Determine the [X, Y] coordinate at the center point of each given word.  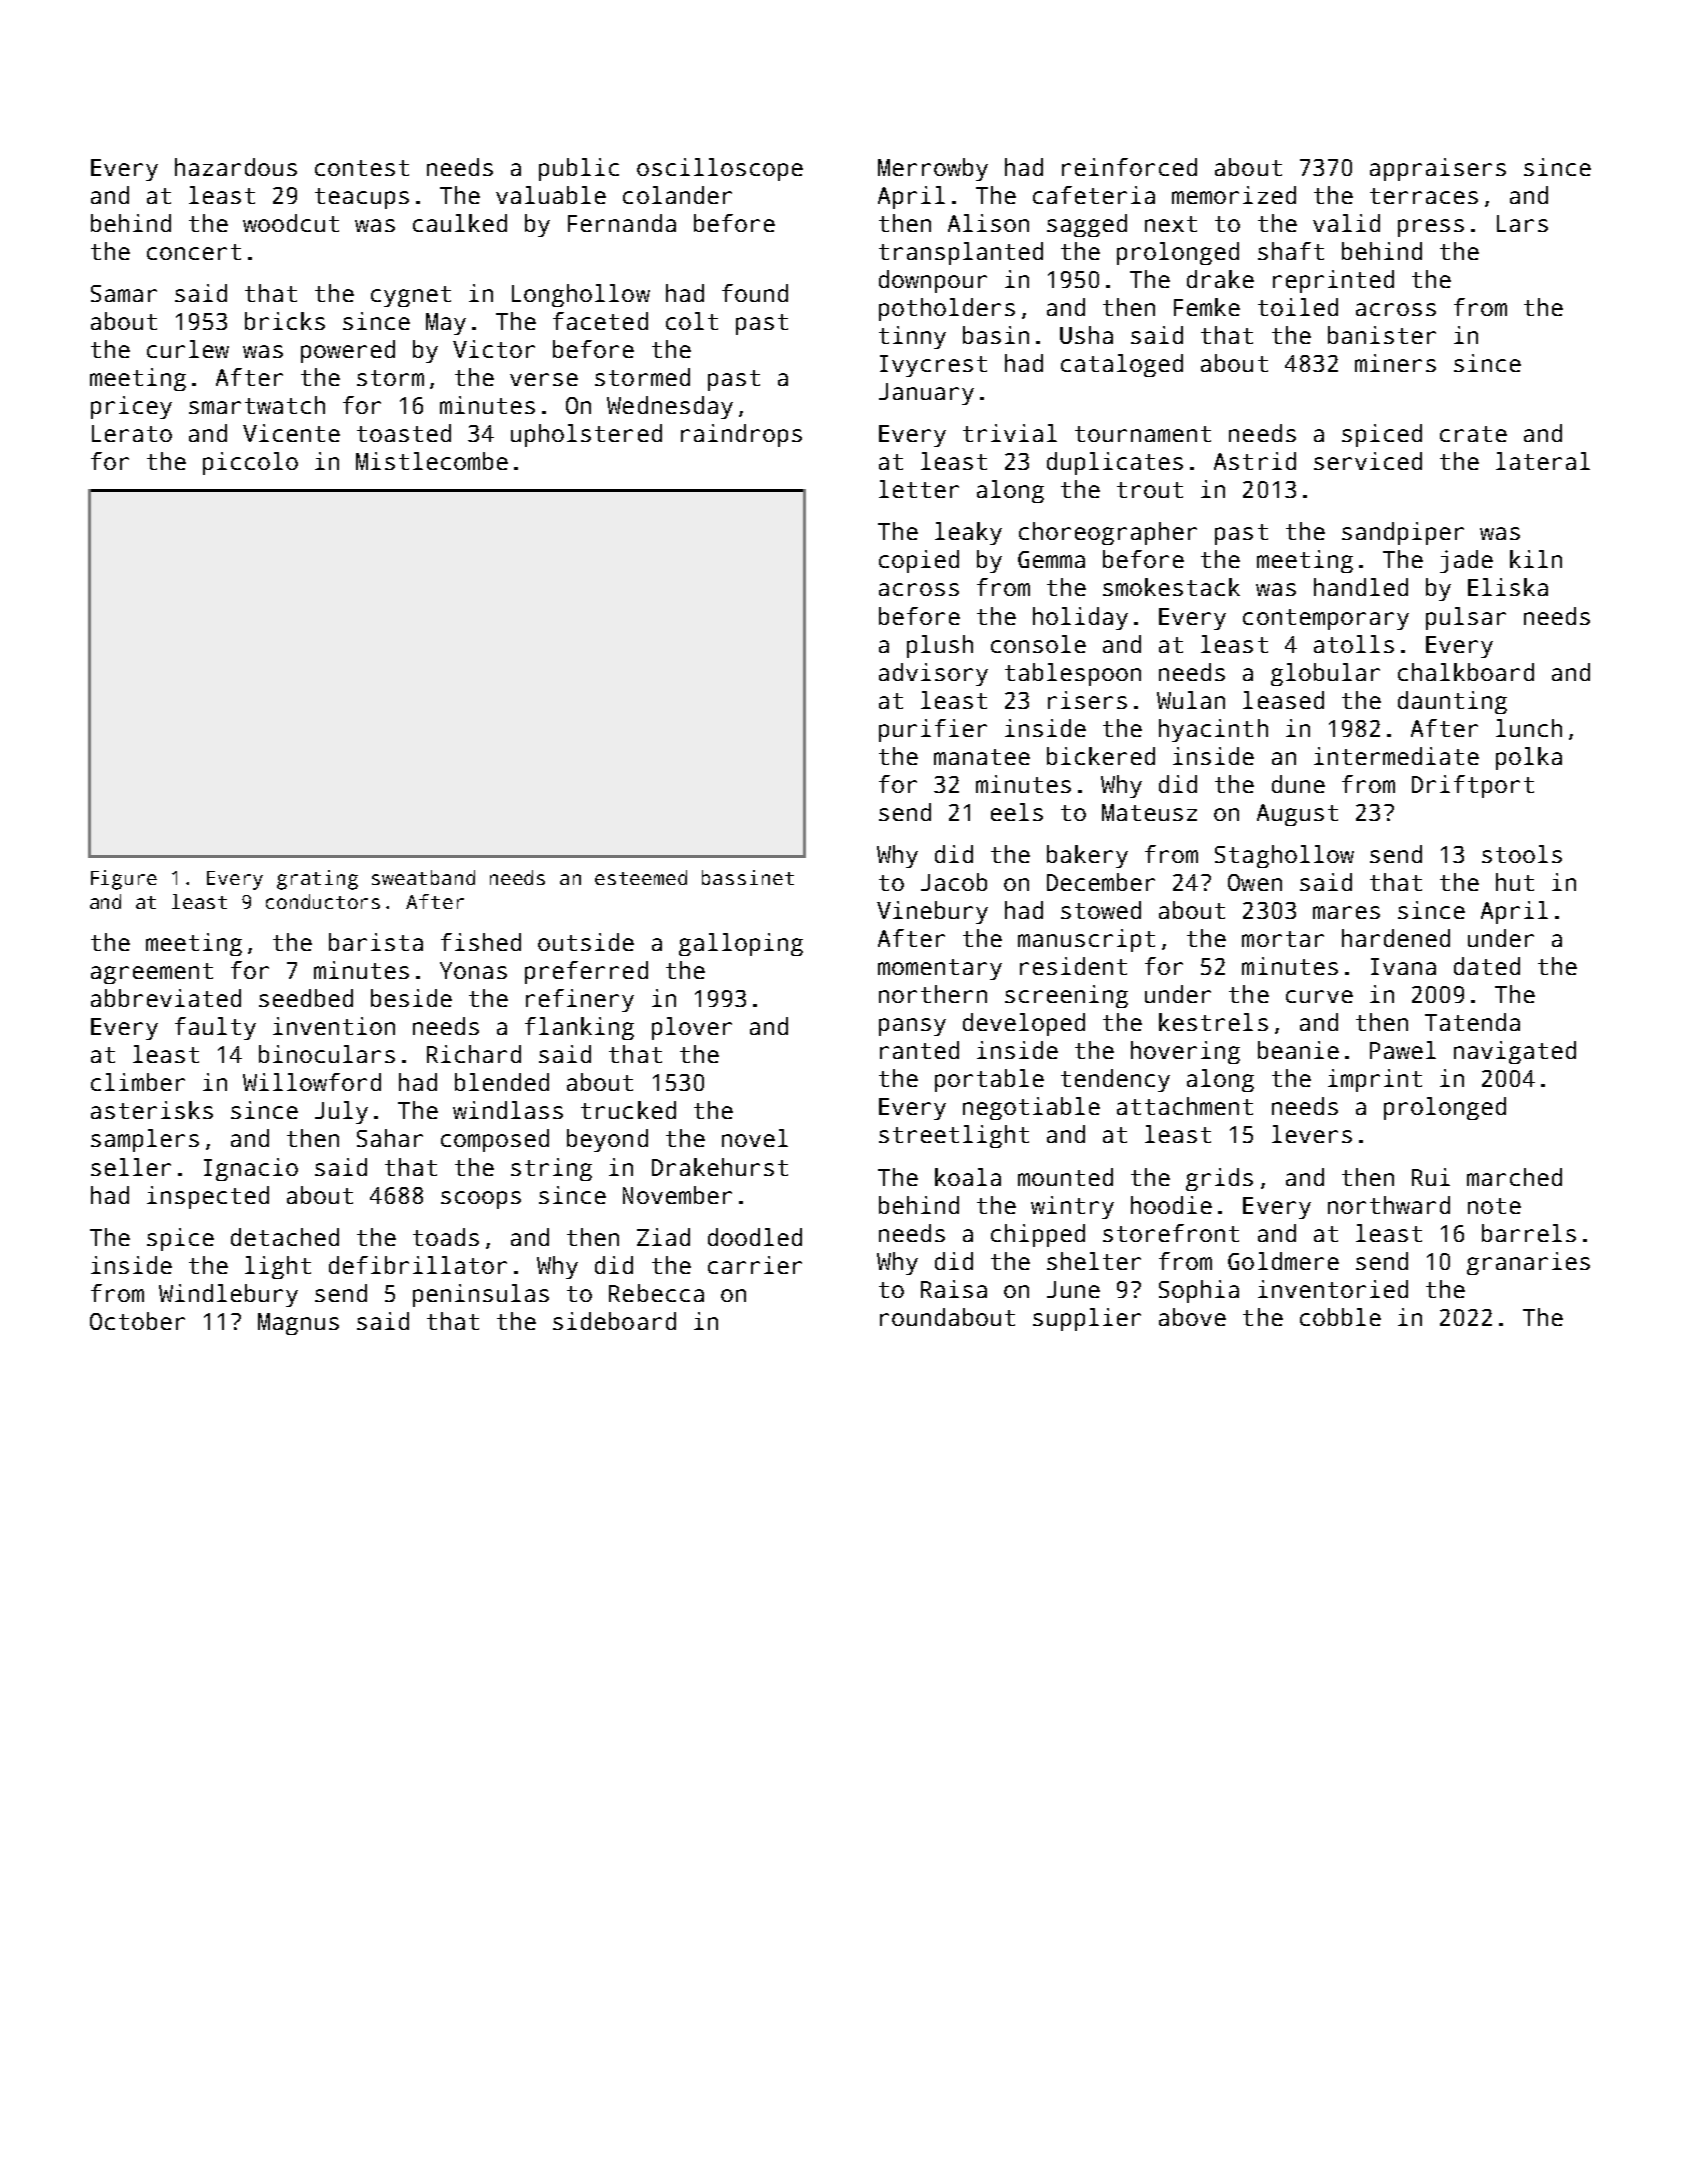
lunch [1529, 728]
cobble [1340, 1317]
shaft [1291, 251]
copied [919, 561]
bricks [285, 321]
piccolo [250, 463]
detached [285, 1237]
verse [544, 379]
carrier [755, 1265]
